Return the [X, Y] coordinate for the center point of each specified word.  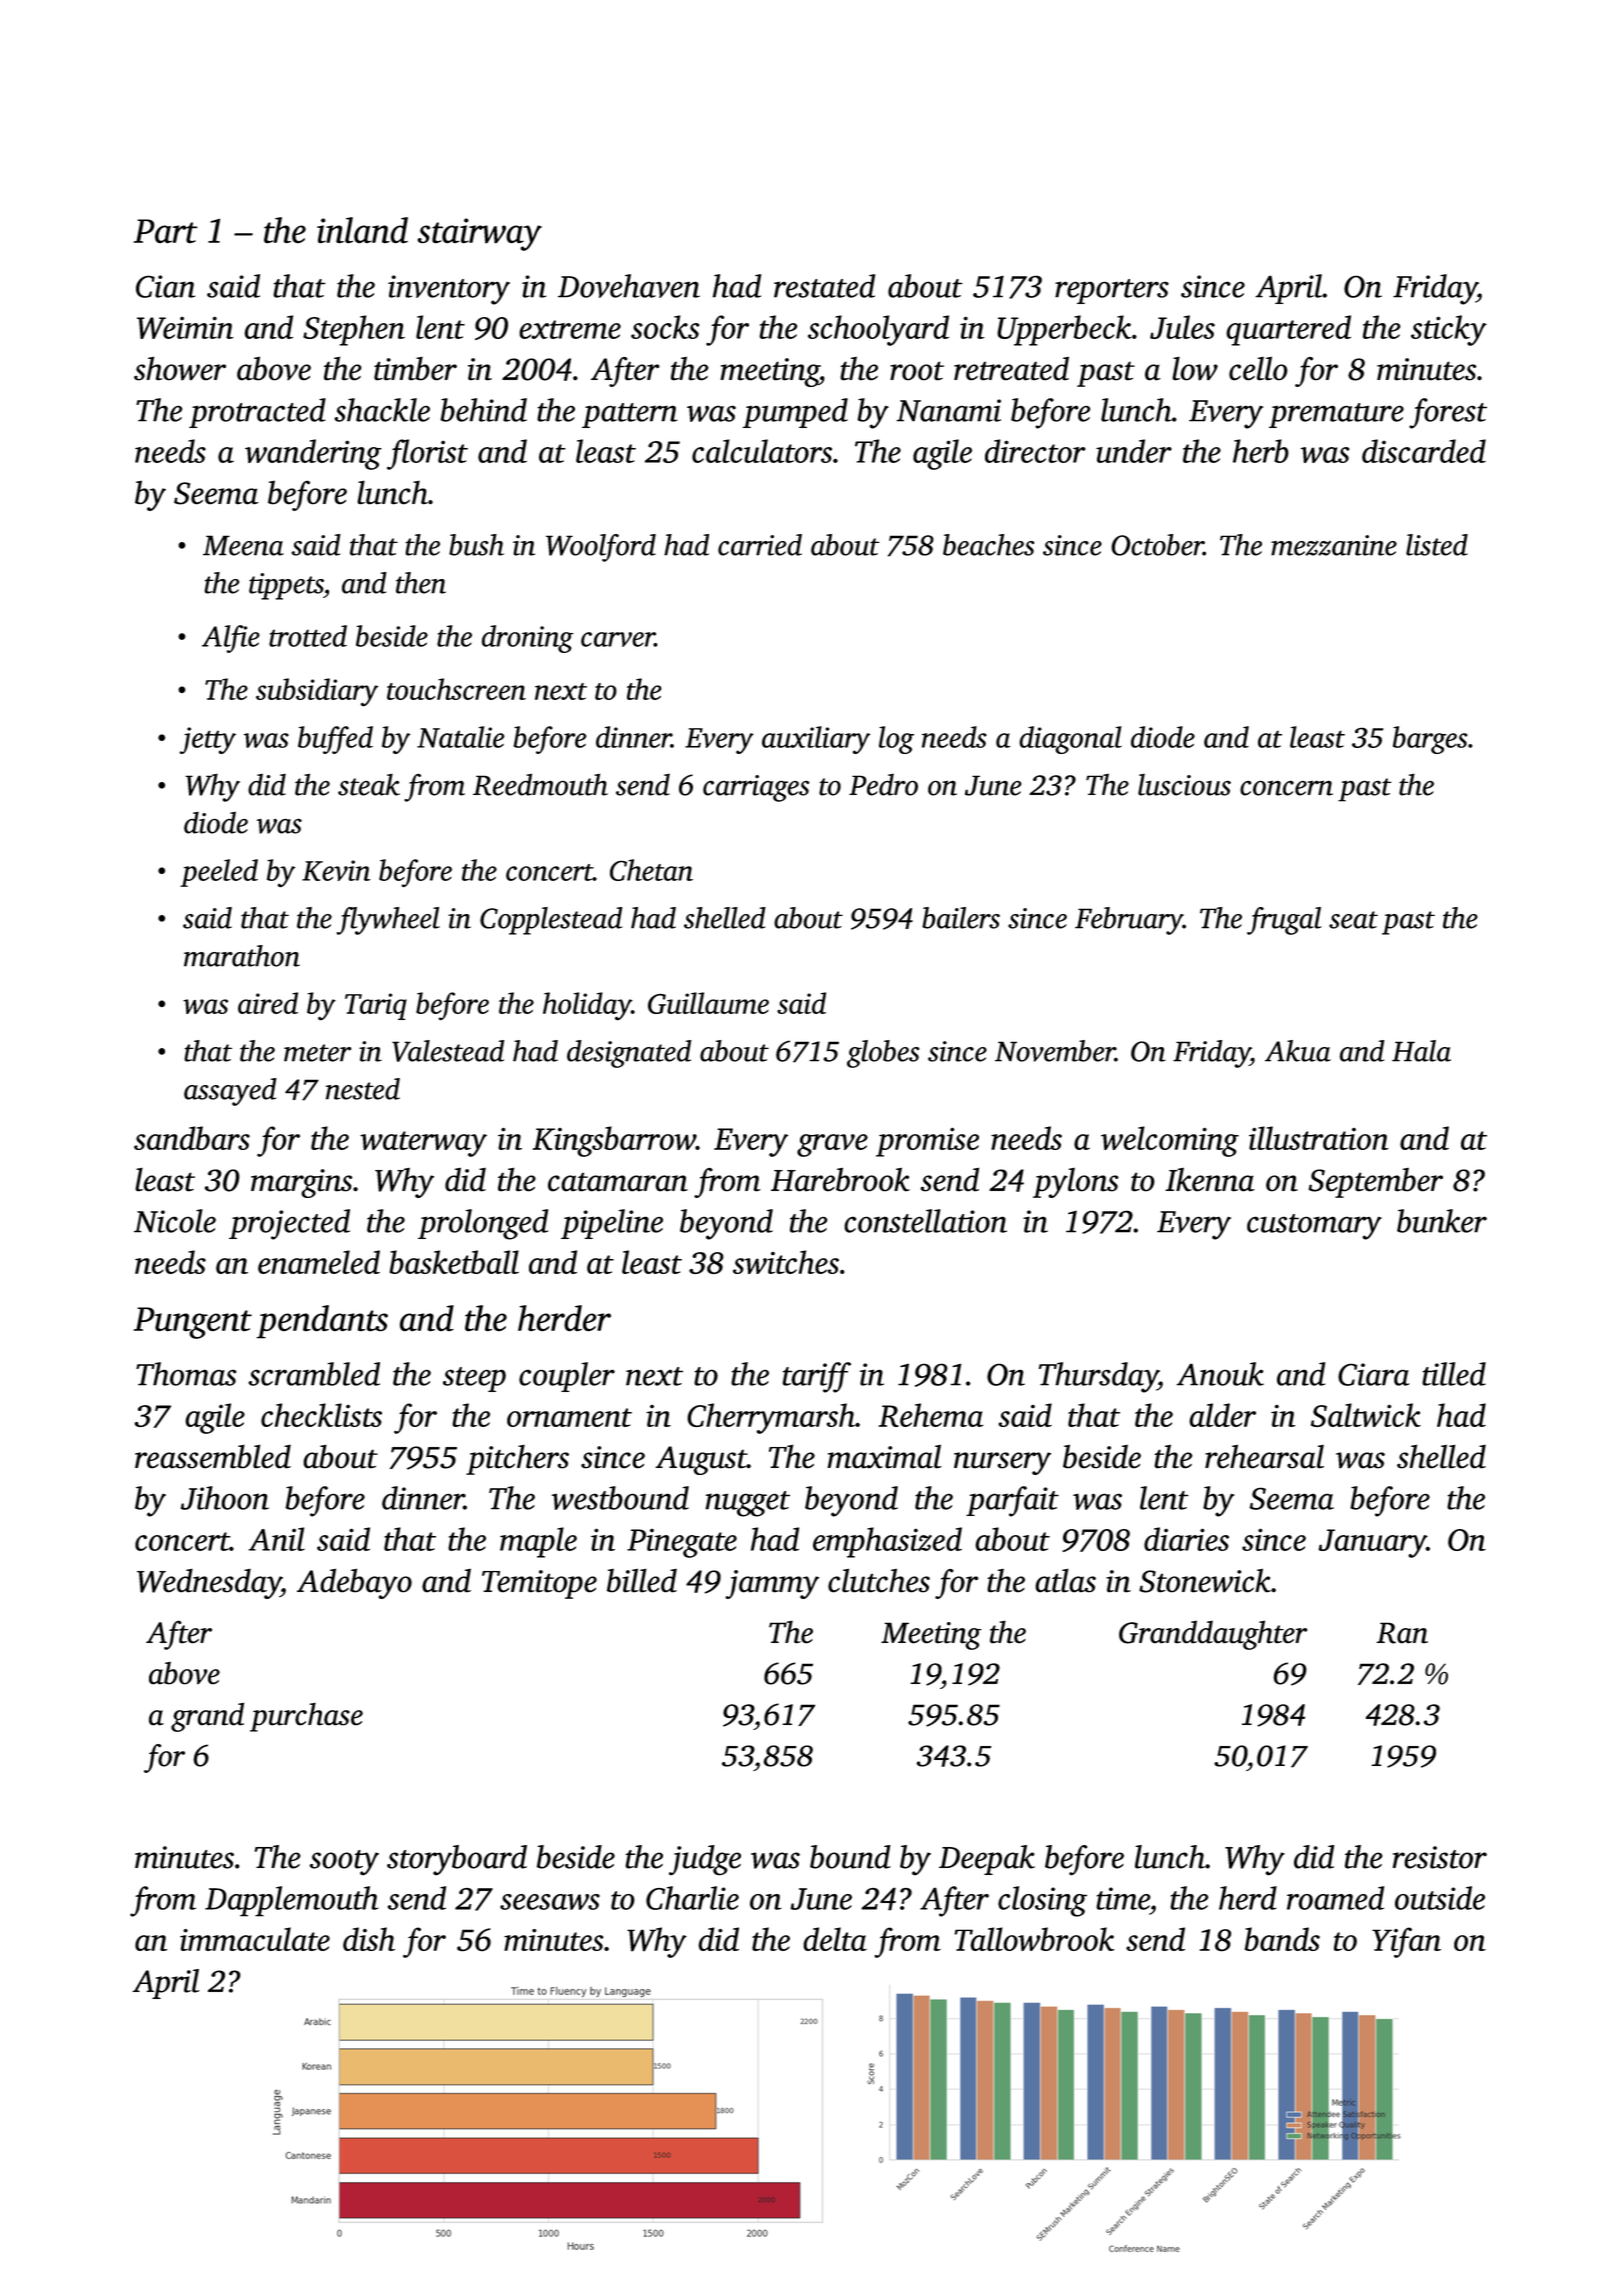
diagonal [1070, 740]
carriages [756, 788]
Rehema [931, 1415]
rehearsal [1264, 1456]
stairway [480, 234]
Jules [1182, 327]
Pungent [193, 1323]
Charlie [692, 1898]
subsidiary [317, 692]
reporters [1112, 291]
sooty [344, 1862]
